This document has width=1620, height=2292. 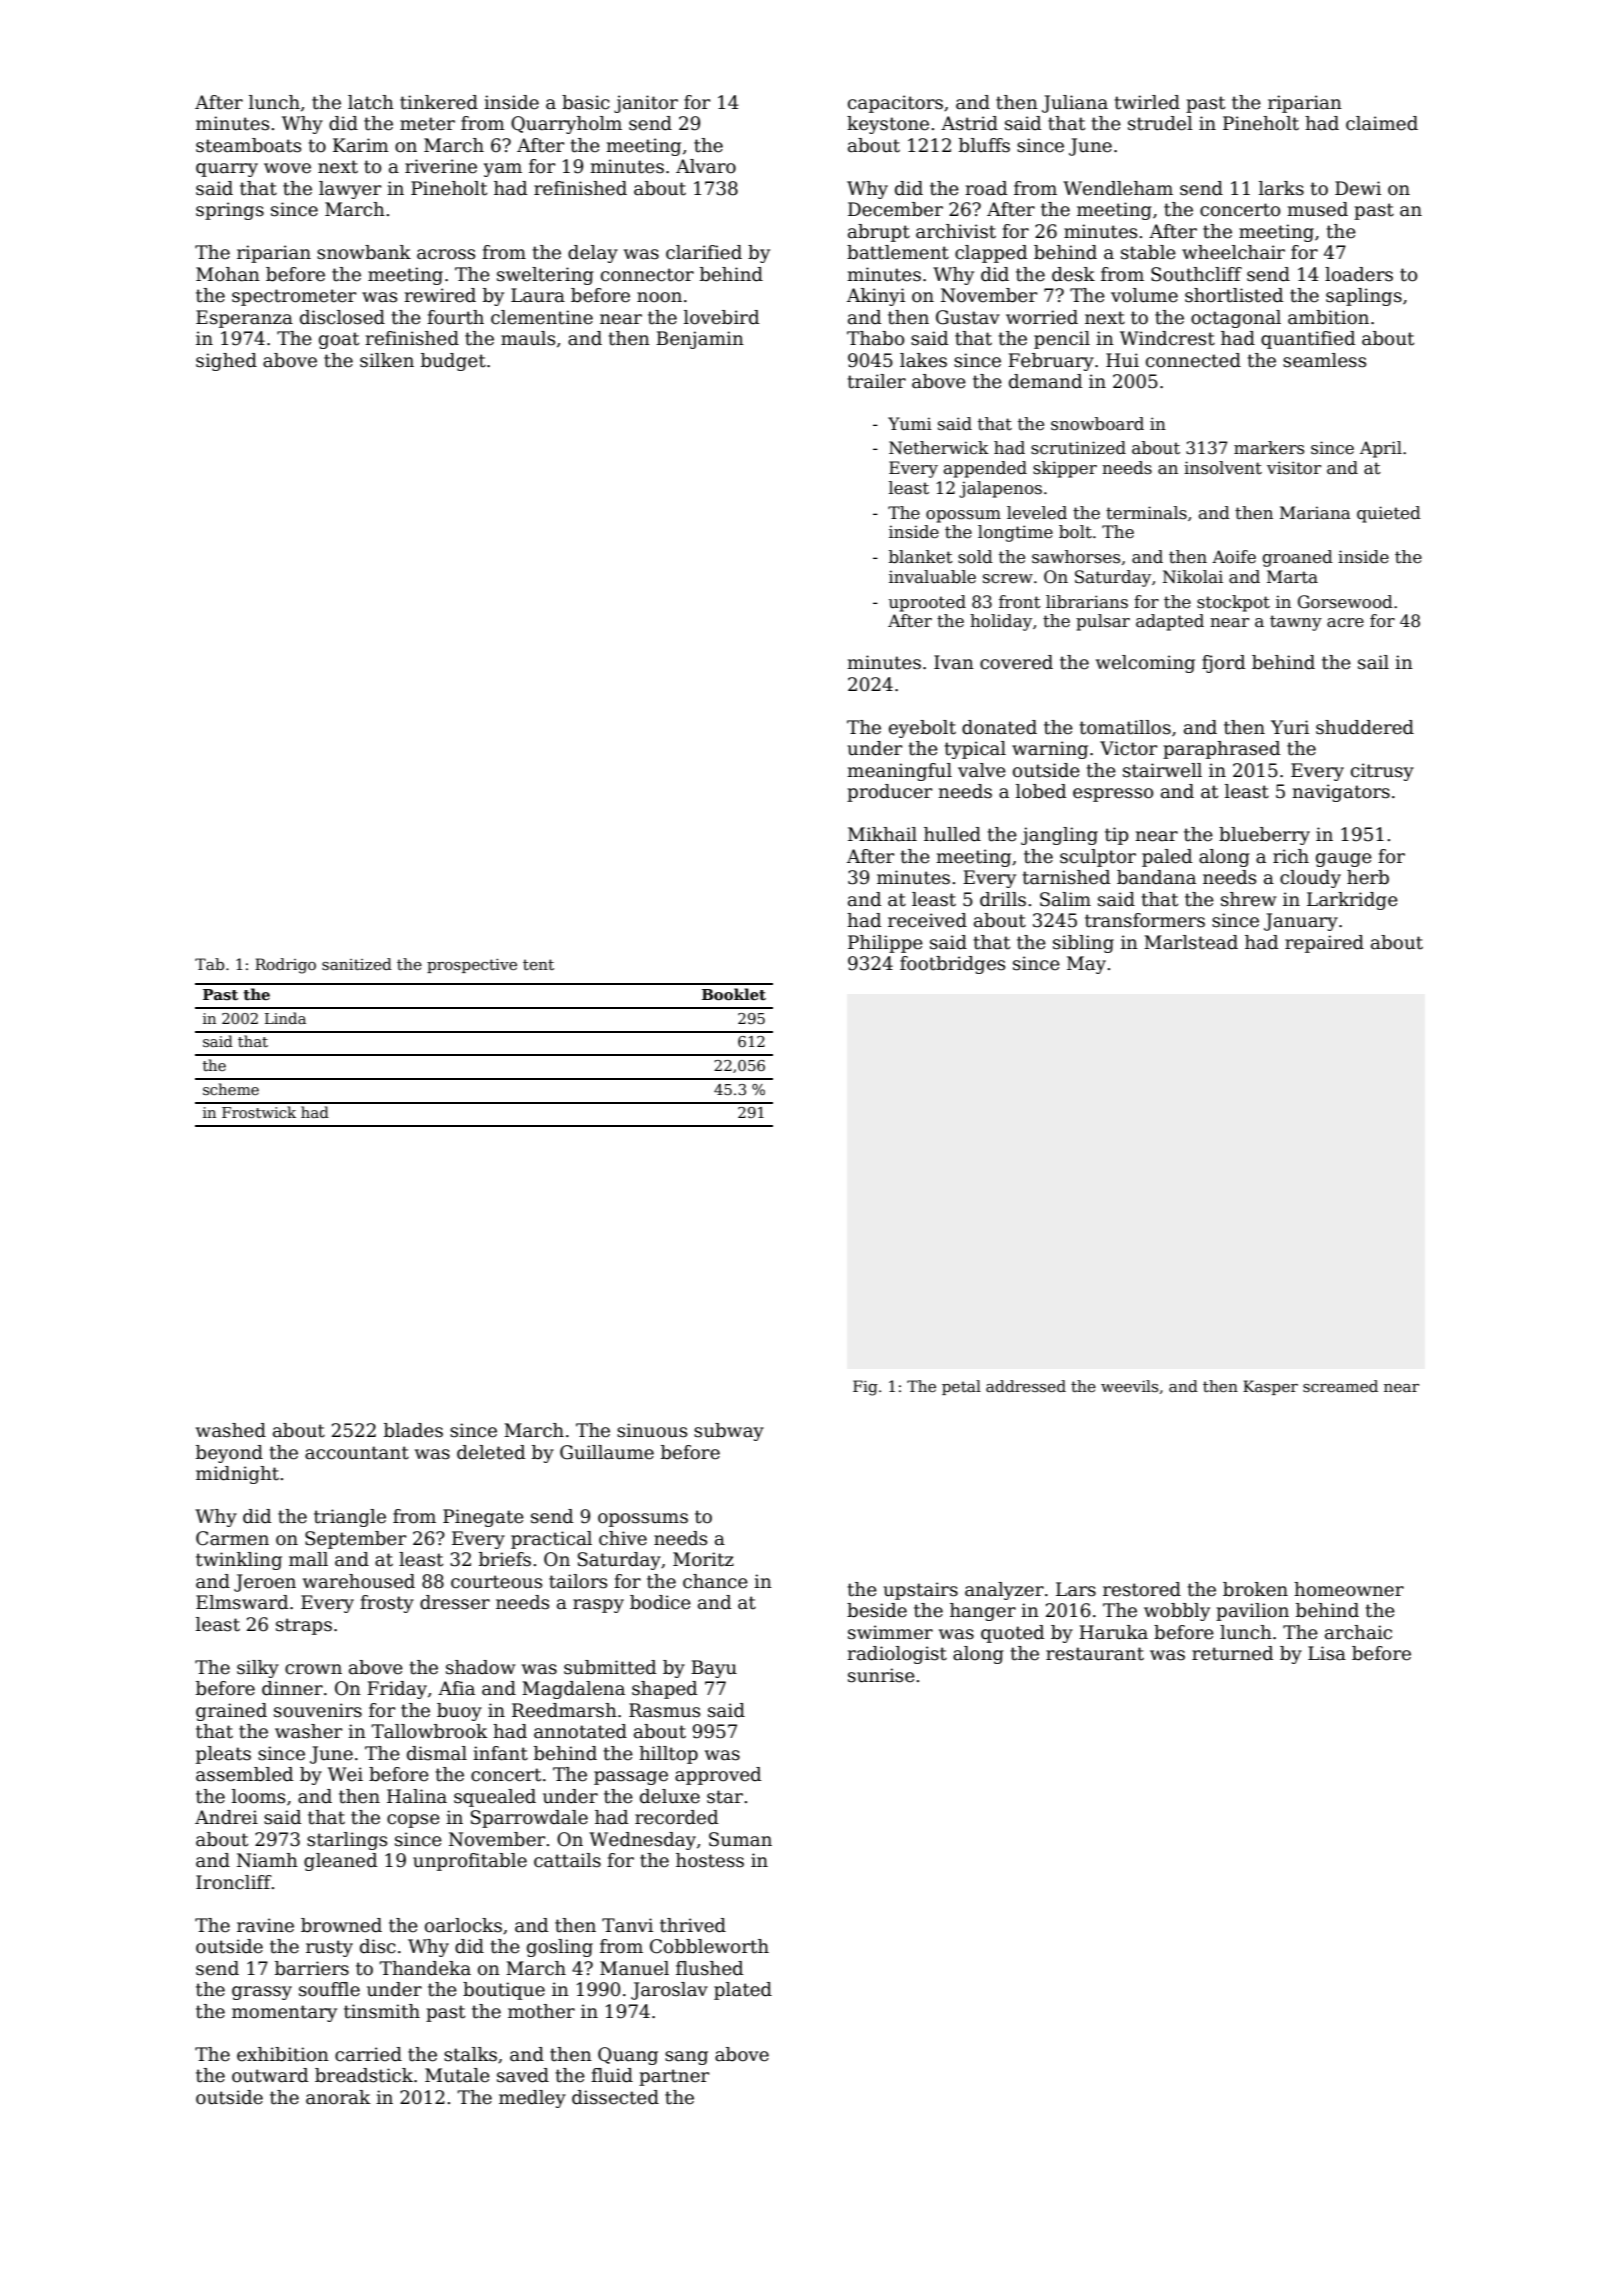 What do you see at coordinates (491, 1452) in the document?
I see `deleted` at bounding box center [491, 1452].
